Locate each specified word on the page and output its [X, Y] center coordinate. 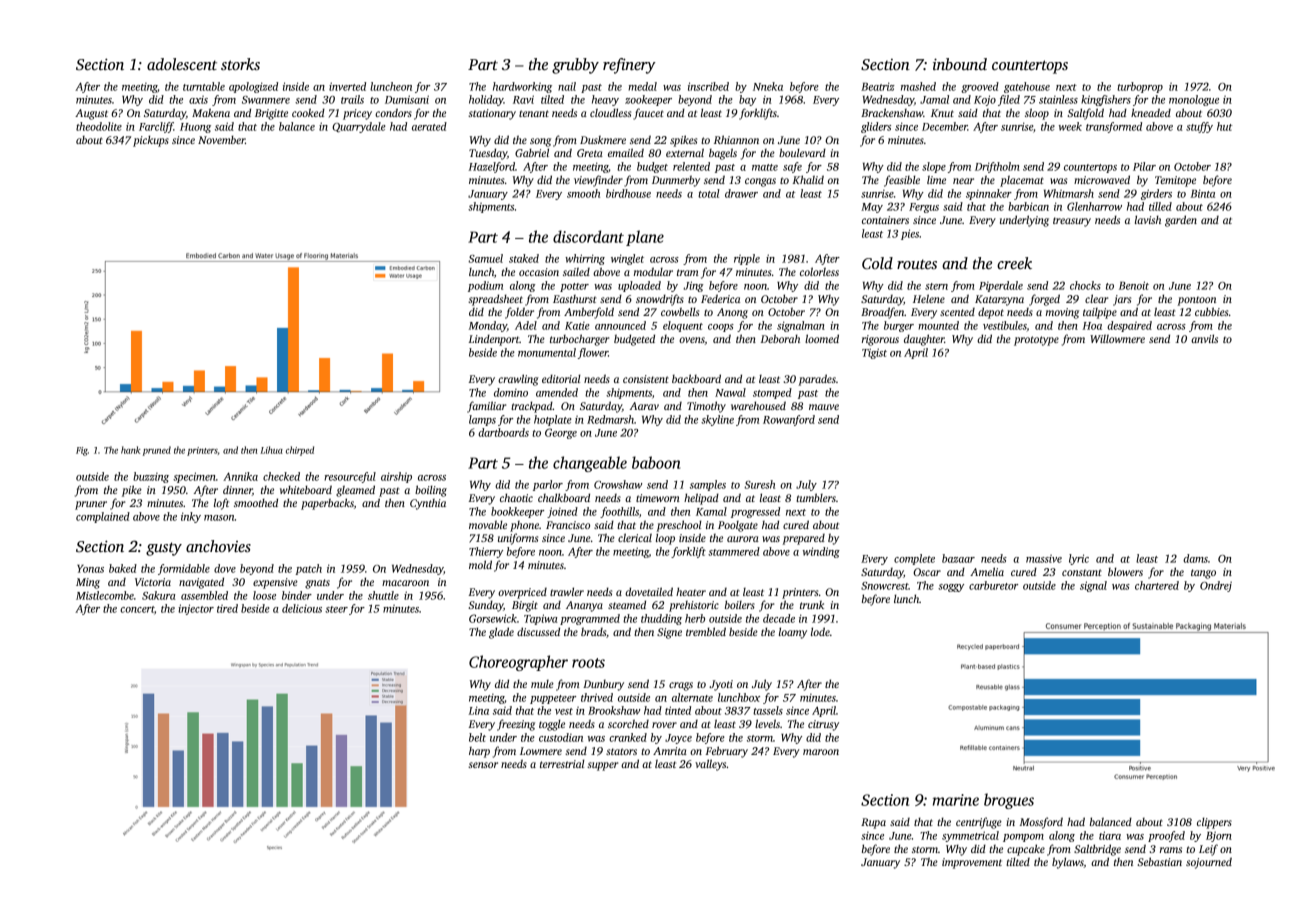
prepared [803, 539]
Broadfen [883, 313]
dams [1195, 558]
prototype [1036, 341]
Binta [1203, 193]
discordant [588, 236]
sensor [483, 765]
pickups [151, 141]
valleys [711, 765]
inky [191, 517]
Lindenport [494, 340]
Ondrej [1216, 586]
